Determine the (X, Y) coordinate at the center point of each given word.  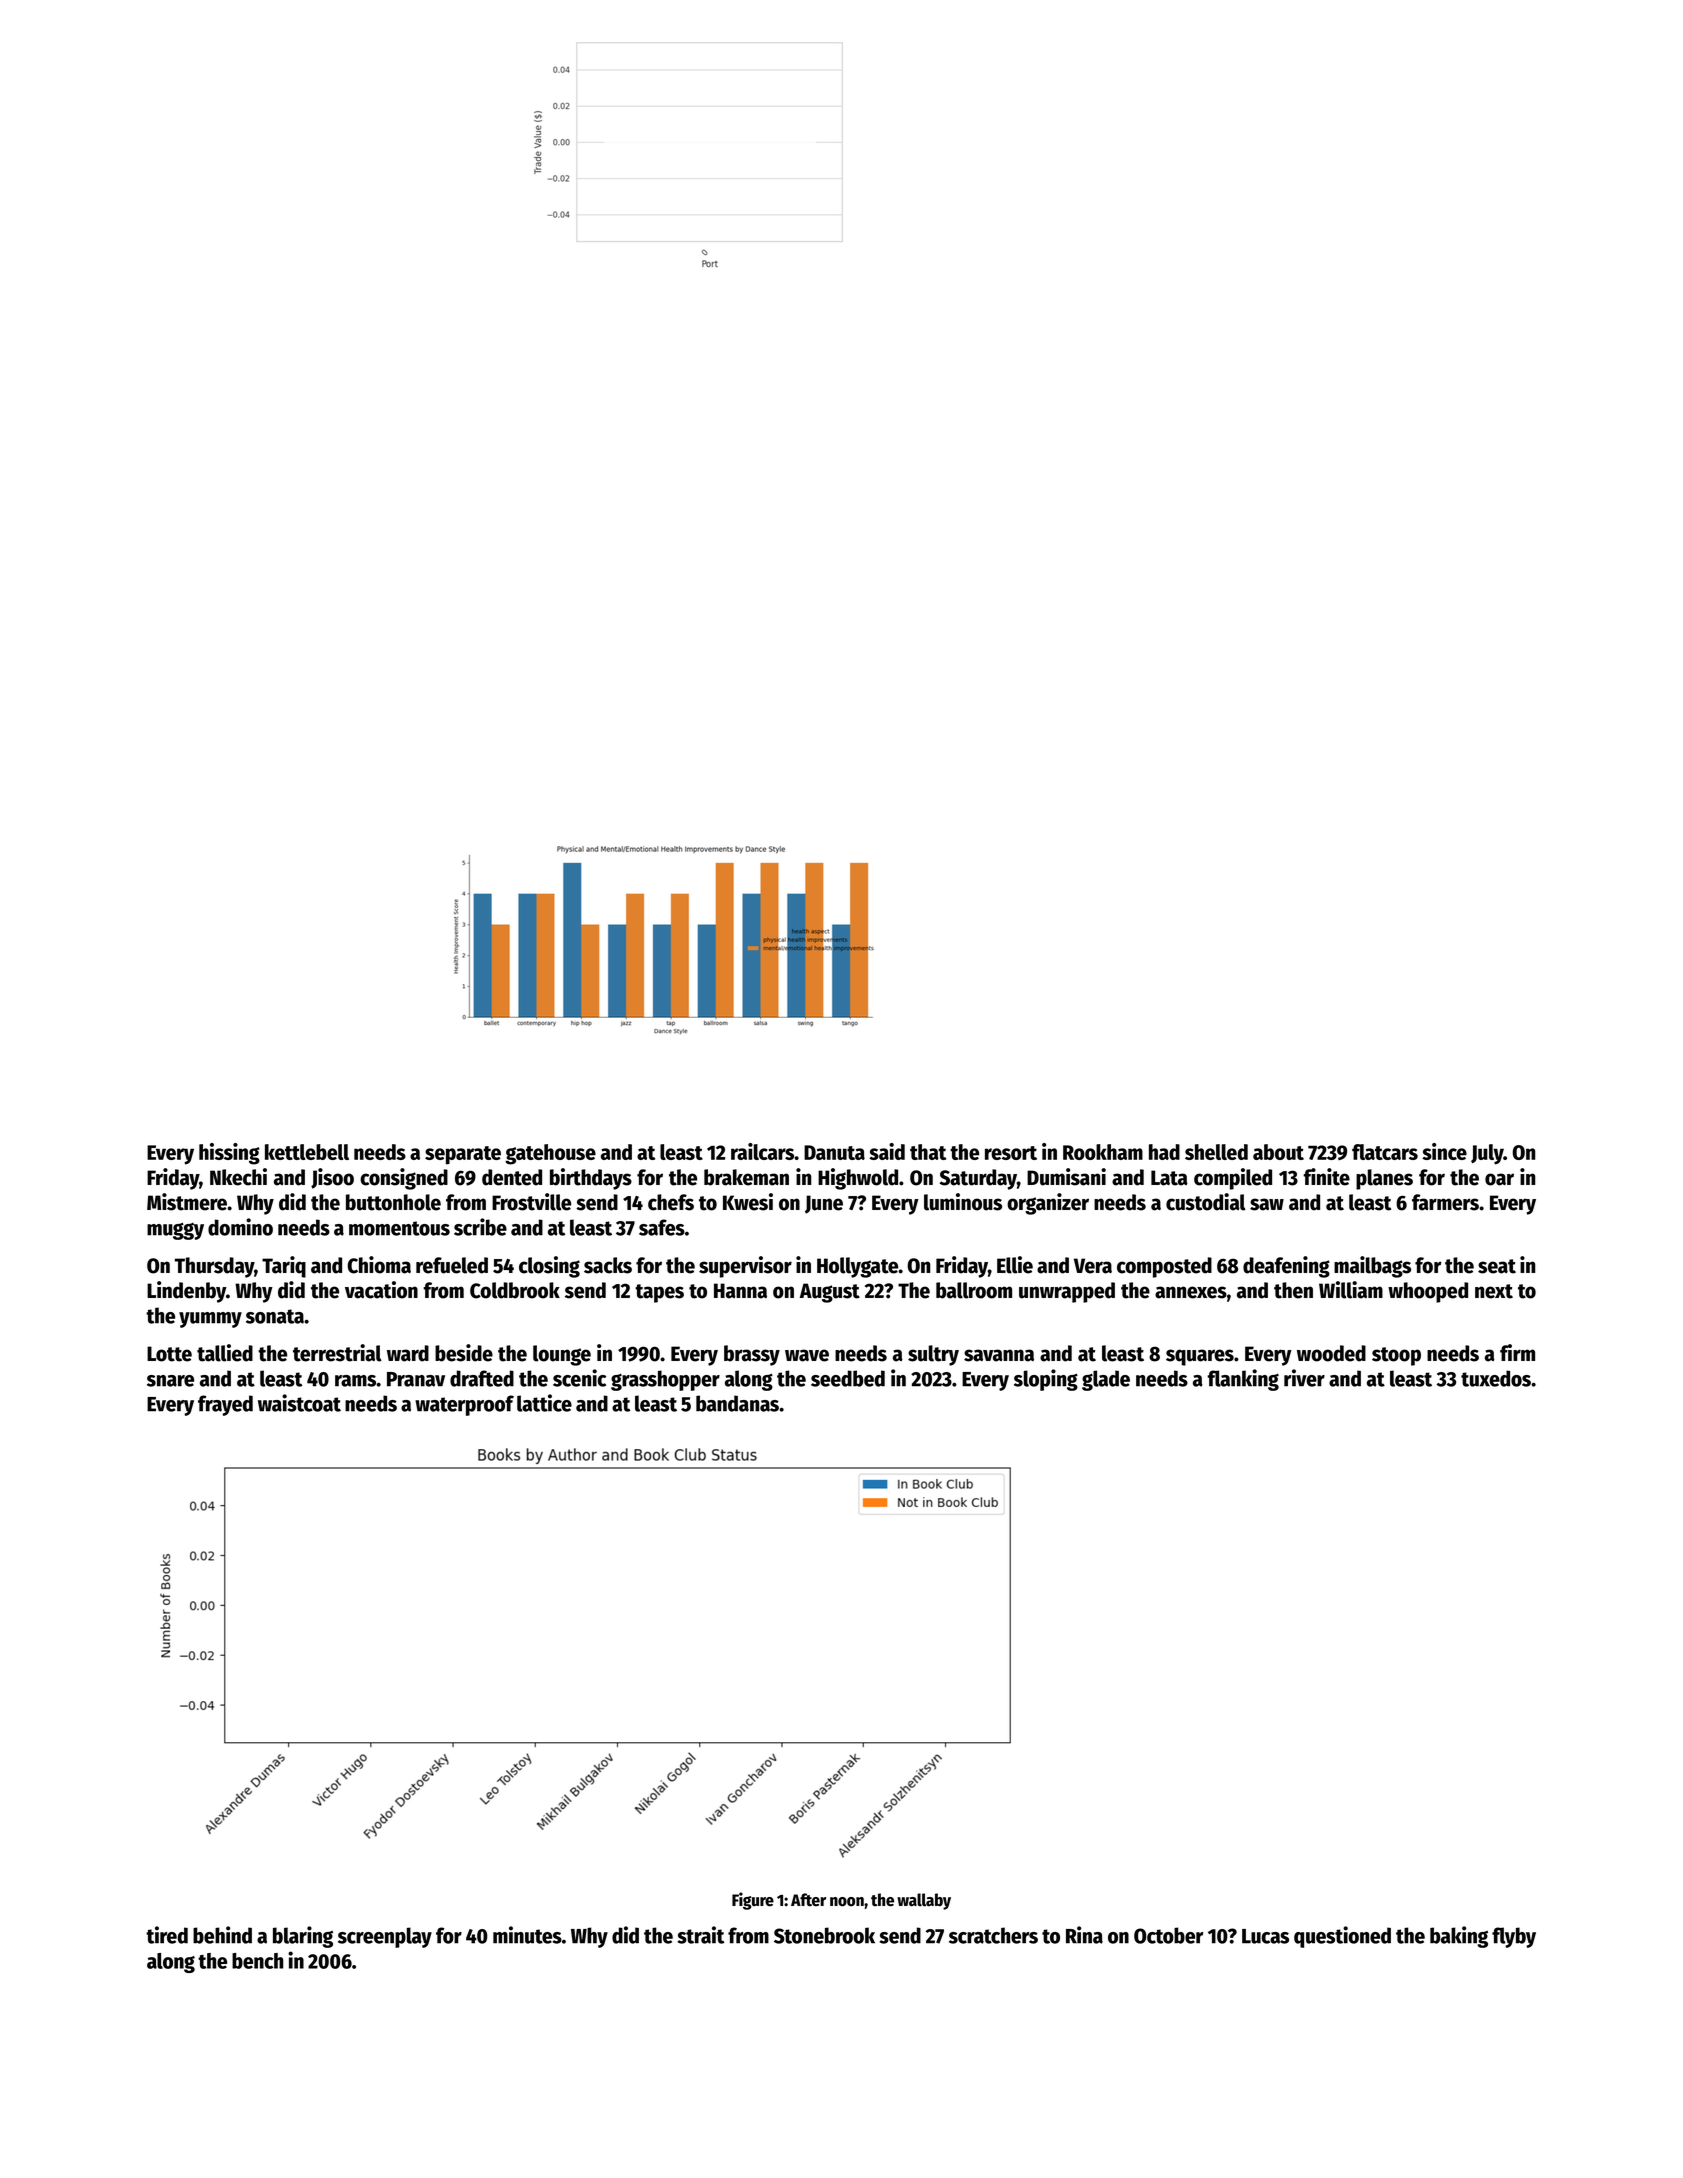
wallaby (924, 1901)
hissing (229, 1154)
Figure (753, 1901)
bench (257, 1961)
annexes (1191, 1292)
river (1304, 1378)
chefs (671, 1202)
